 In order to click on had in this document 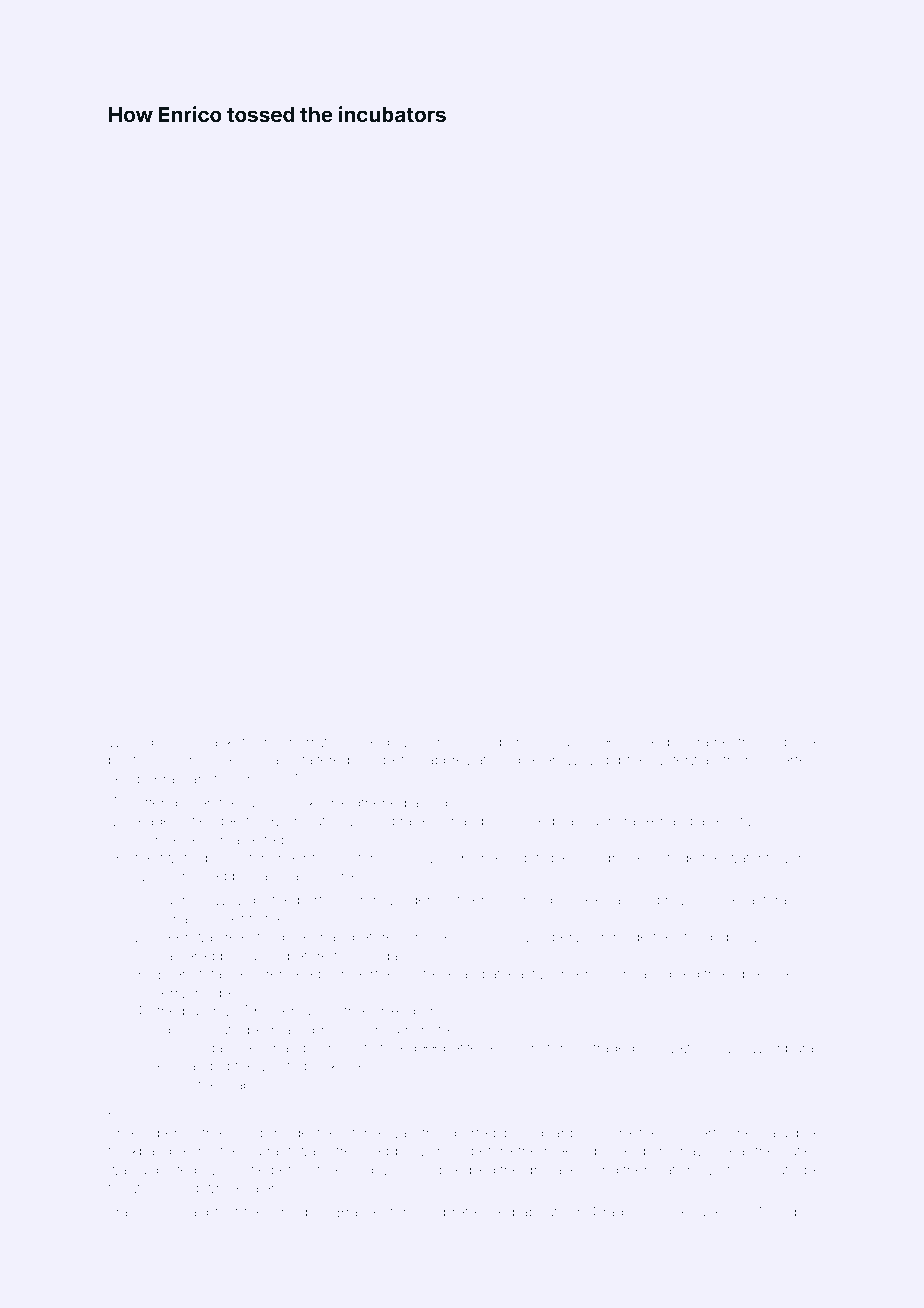, I will do `click(434, 1211)`.
